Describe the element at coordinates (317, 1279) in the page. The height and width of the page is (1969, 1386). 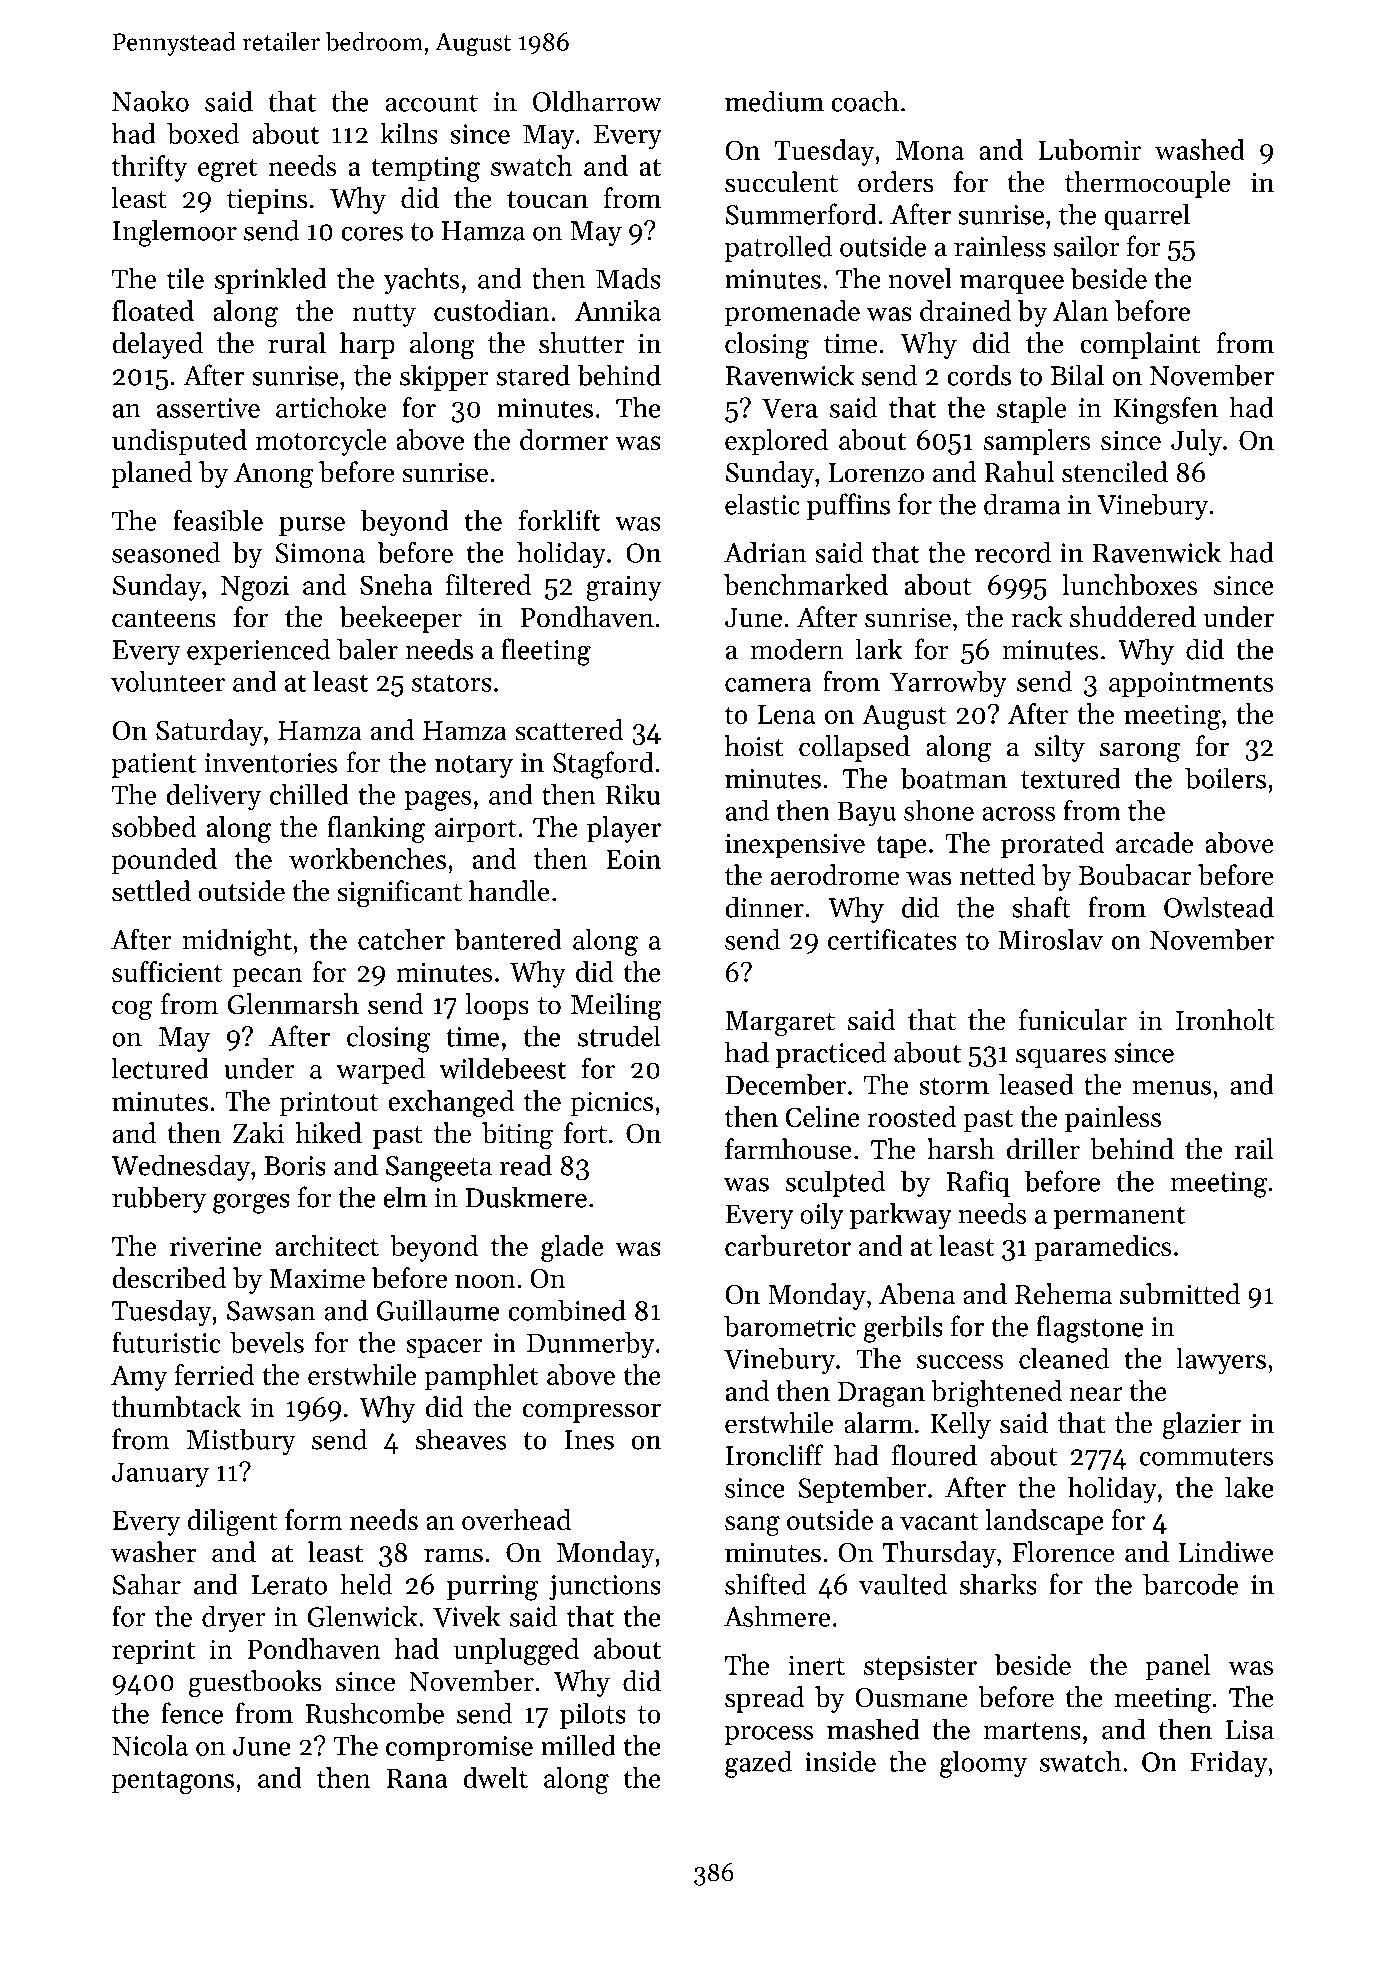
I see `Maxime` at that location.
